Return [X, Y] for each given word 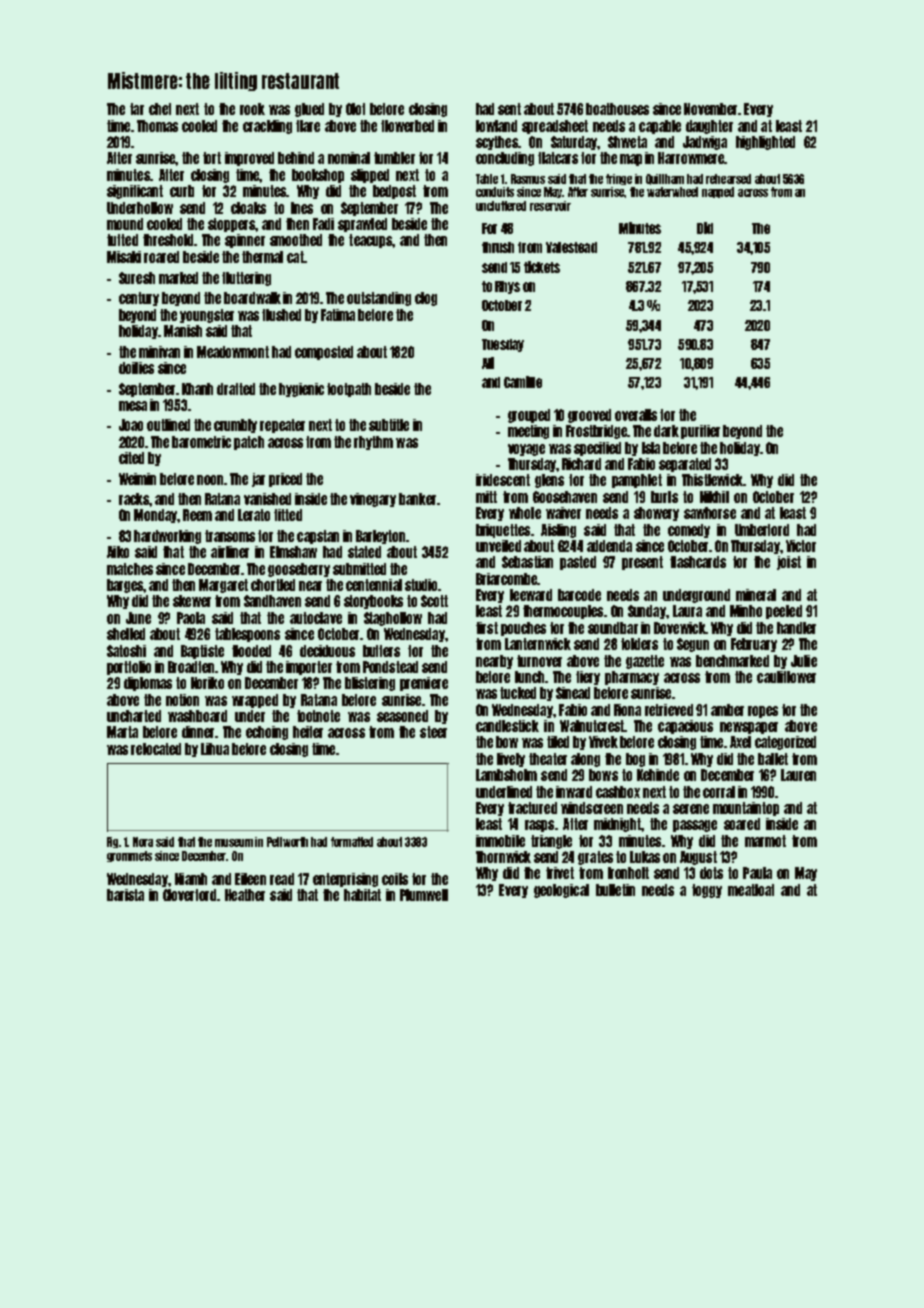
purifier [700, 432]
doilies [136, 368]
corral [719, 792]
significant [135, 192]
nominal [349, 158]
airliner [230, 552]
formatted [352, 842]
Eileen [250, 879]
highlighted [765, 143]
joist [789, 563]
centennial [374, 585]
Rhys [507, 287]
